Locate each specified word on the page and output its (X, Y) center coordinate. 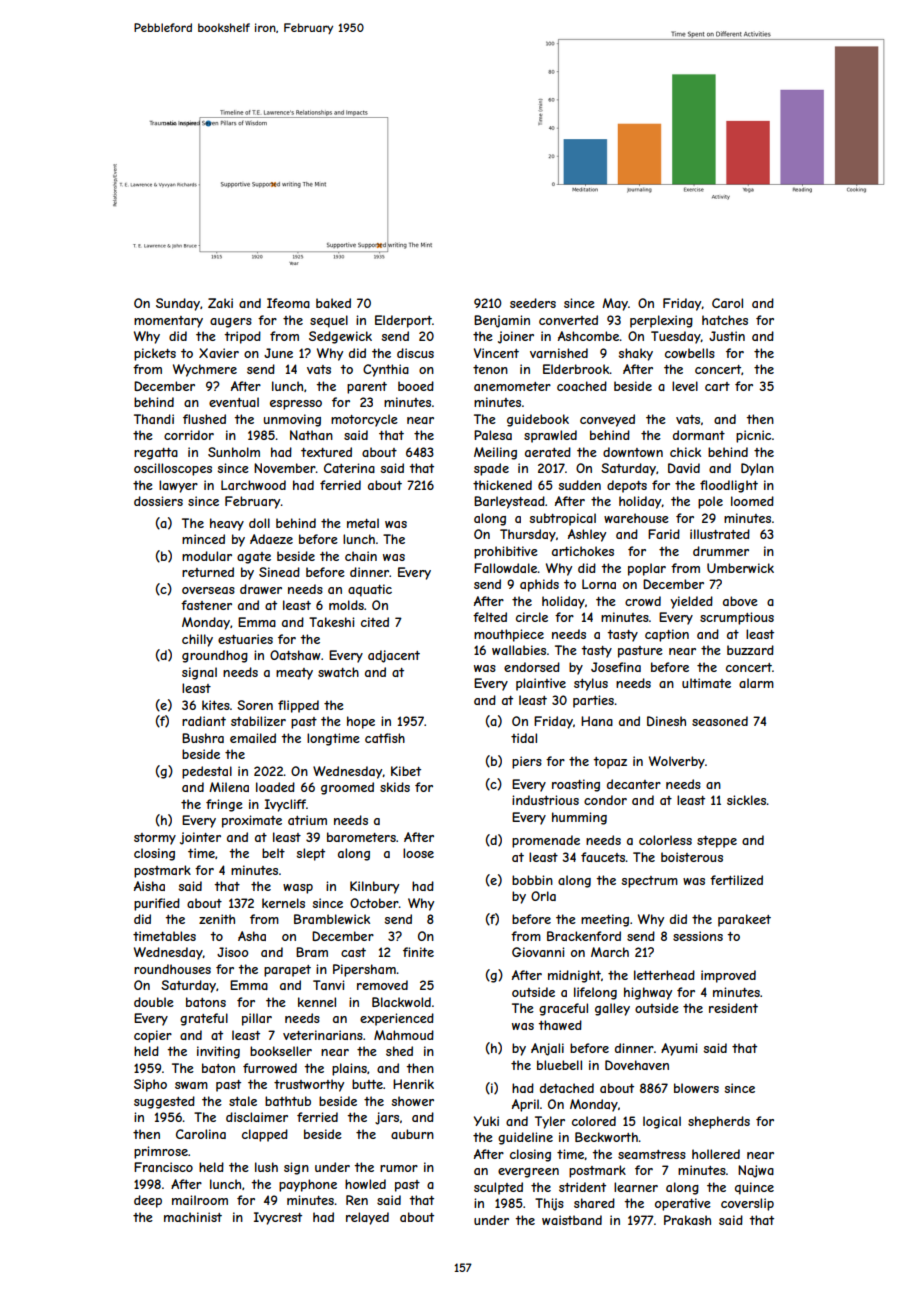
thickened (502, 485)
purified (157, 904)
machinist (193, 1217)
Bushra (203, 738)
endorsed (532, 667)
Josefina (616, 667)
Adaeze (271, 539)
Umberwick (740, 568)
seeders (533, 303)
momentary (168, 322)
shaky (636, 354)
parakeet (744, 920)
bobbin (532, 880)
